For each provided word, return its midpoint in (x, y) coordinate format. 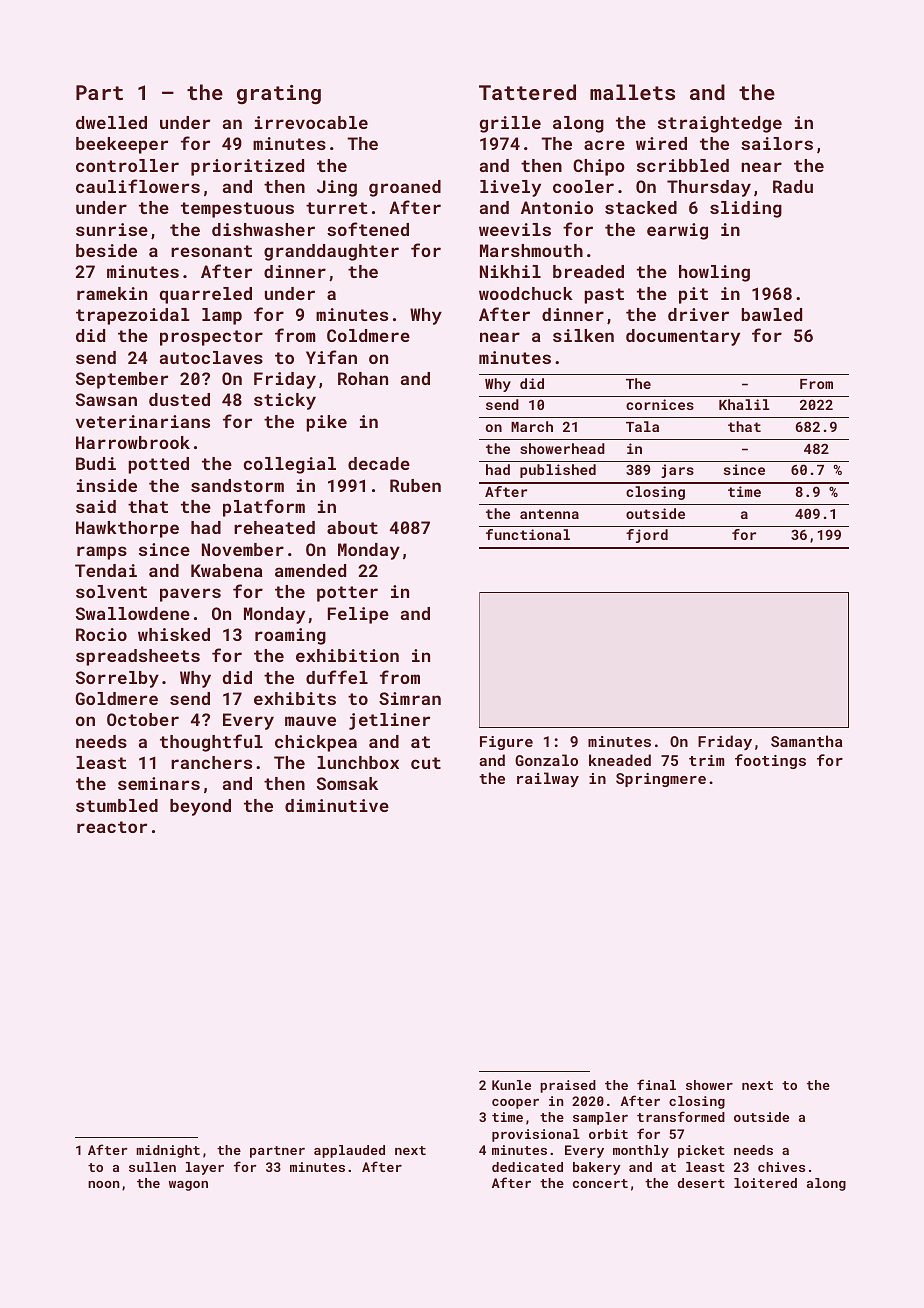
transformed (681, 1116)
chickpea (316, 743)
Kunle (511, 1085)
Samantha (807, 741)
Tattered (527, 92)
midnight (168, 1151)
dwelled (111, 122)
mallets (632, 92)
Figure (506, 743)
